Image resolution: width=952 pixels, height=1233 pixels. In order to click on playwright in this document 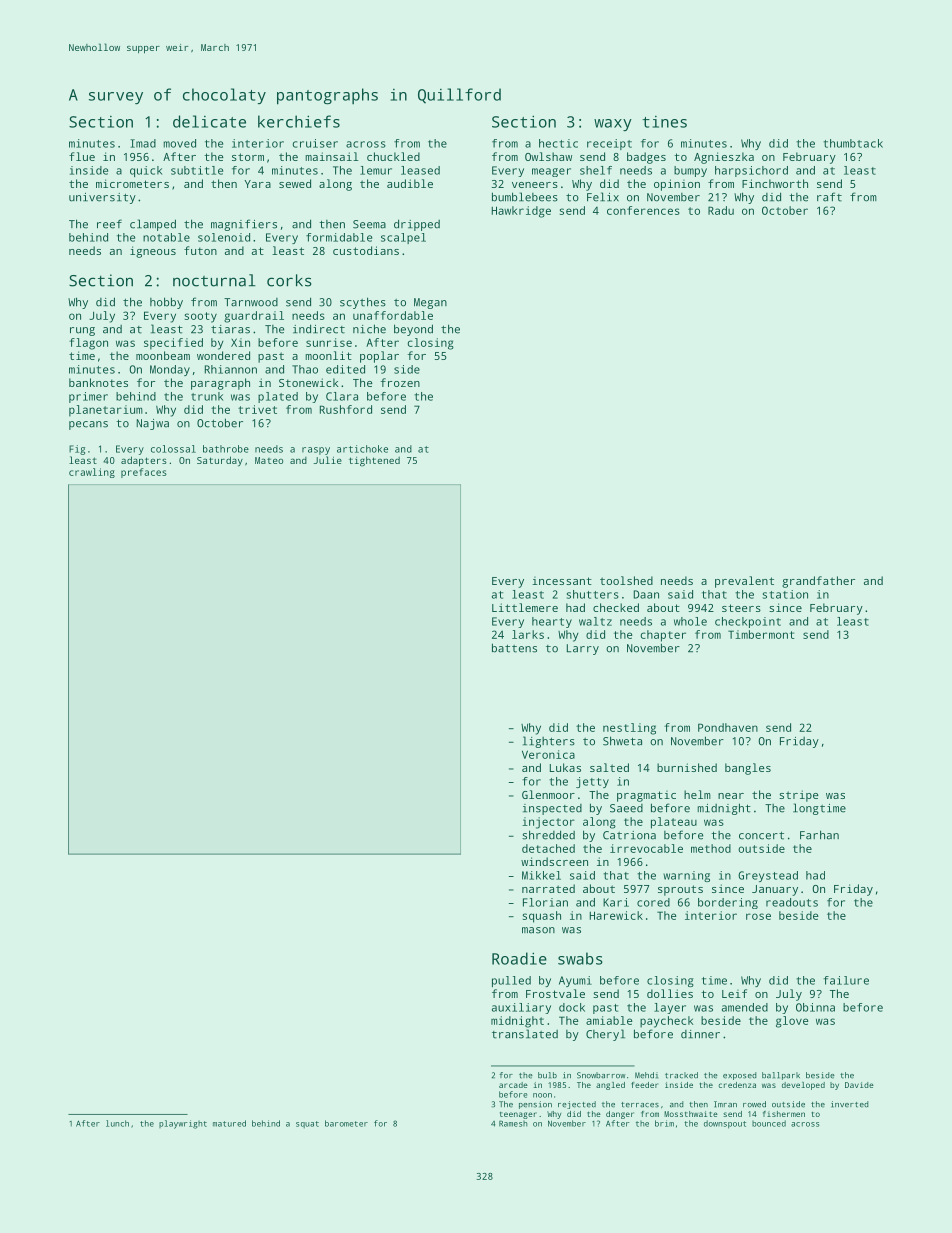, I will do `click(183, 1124)`.
